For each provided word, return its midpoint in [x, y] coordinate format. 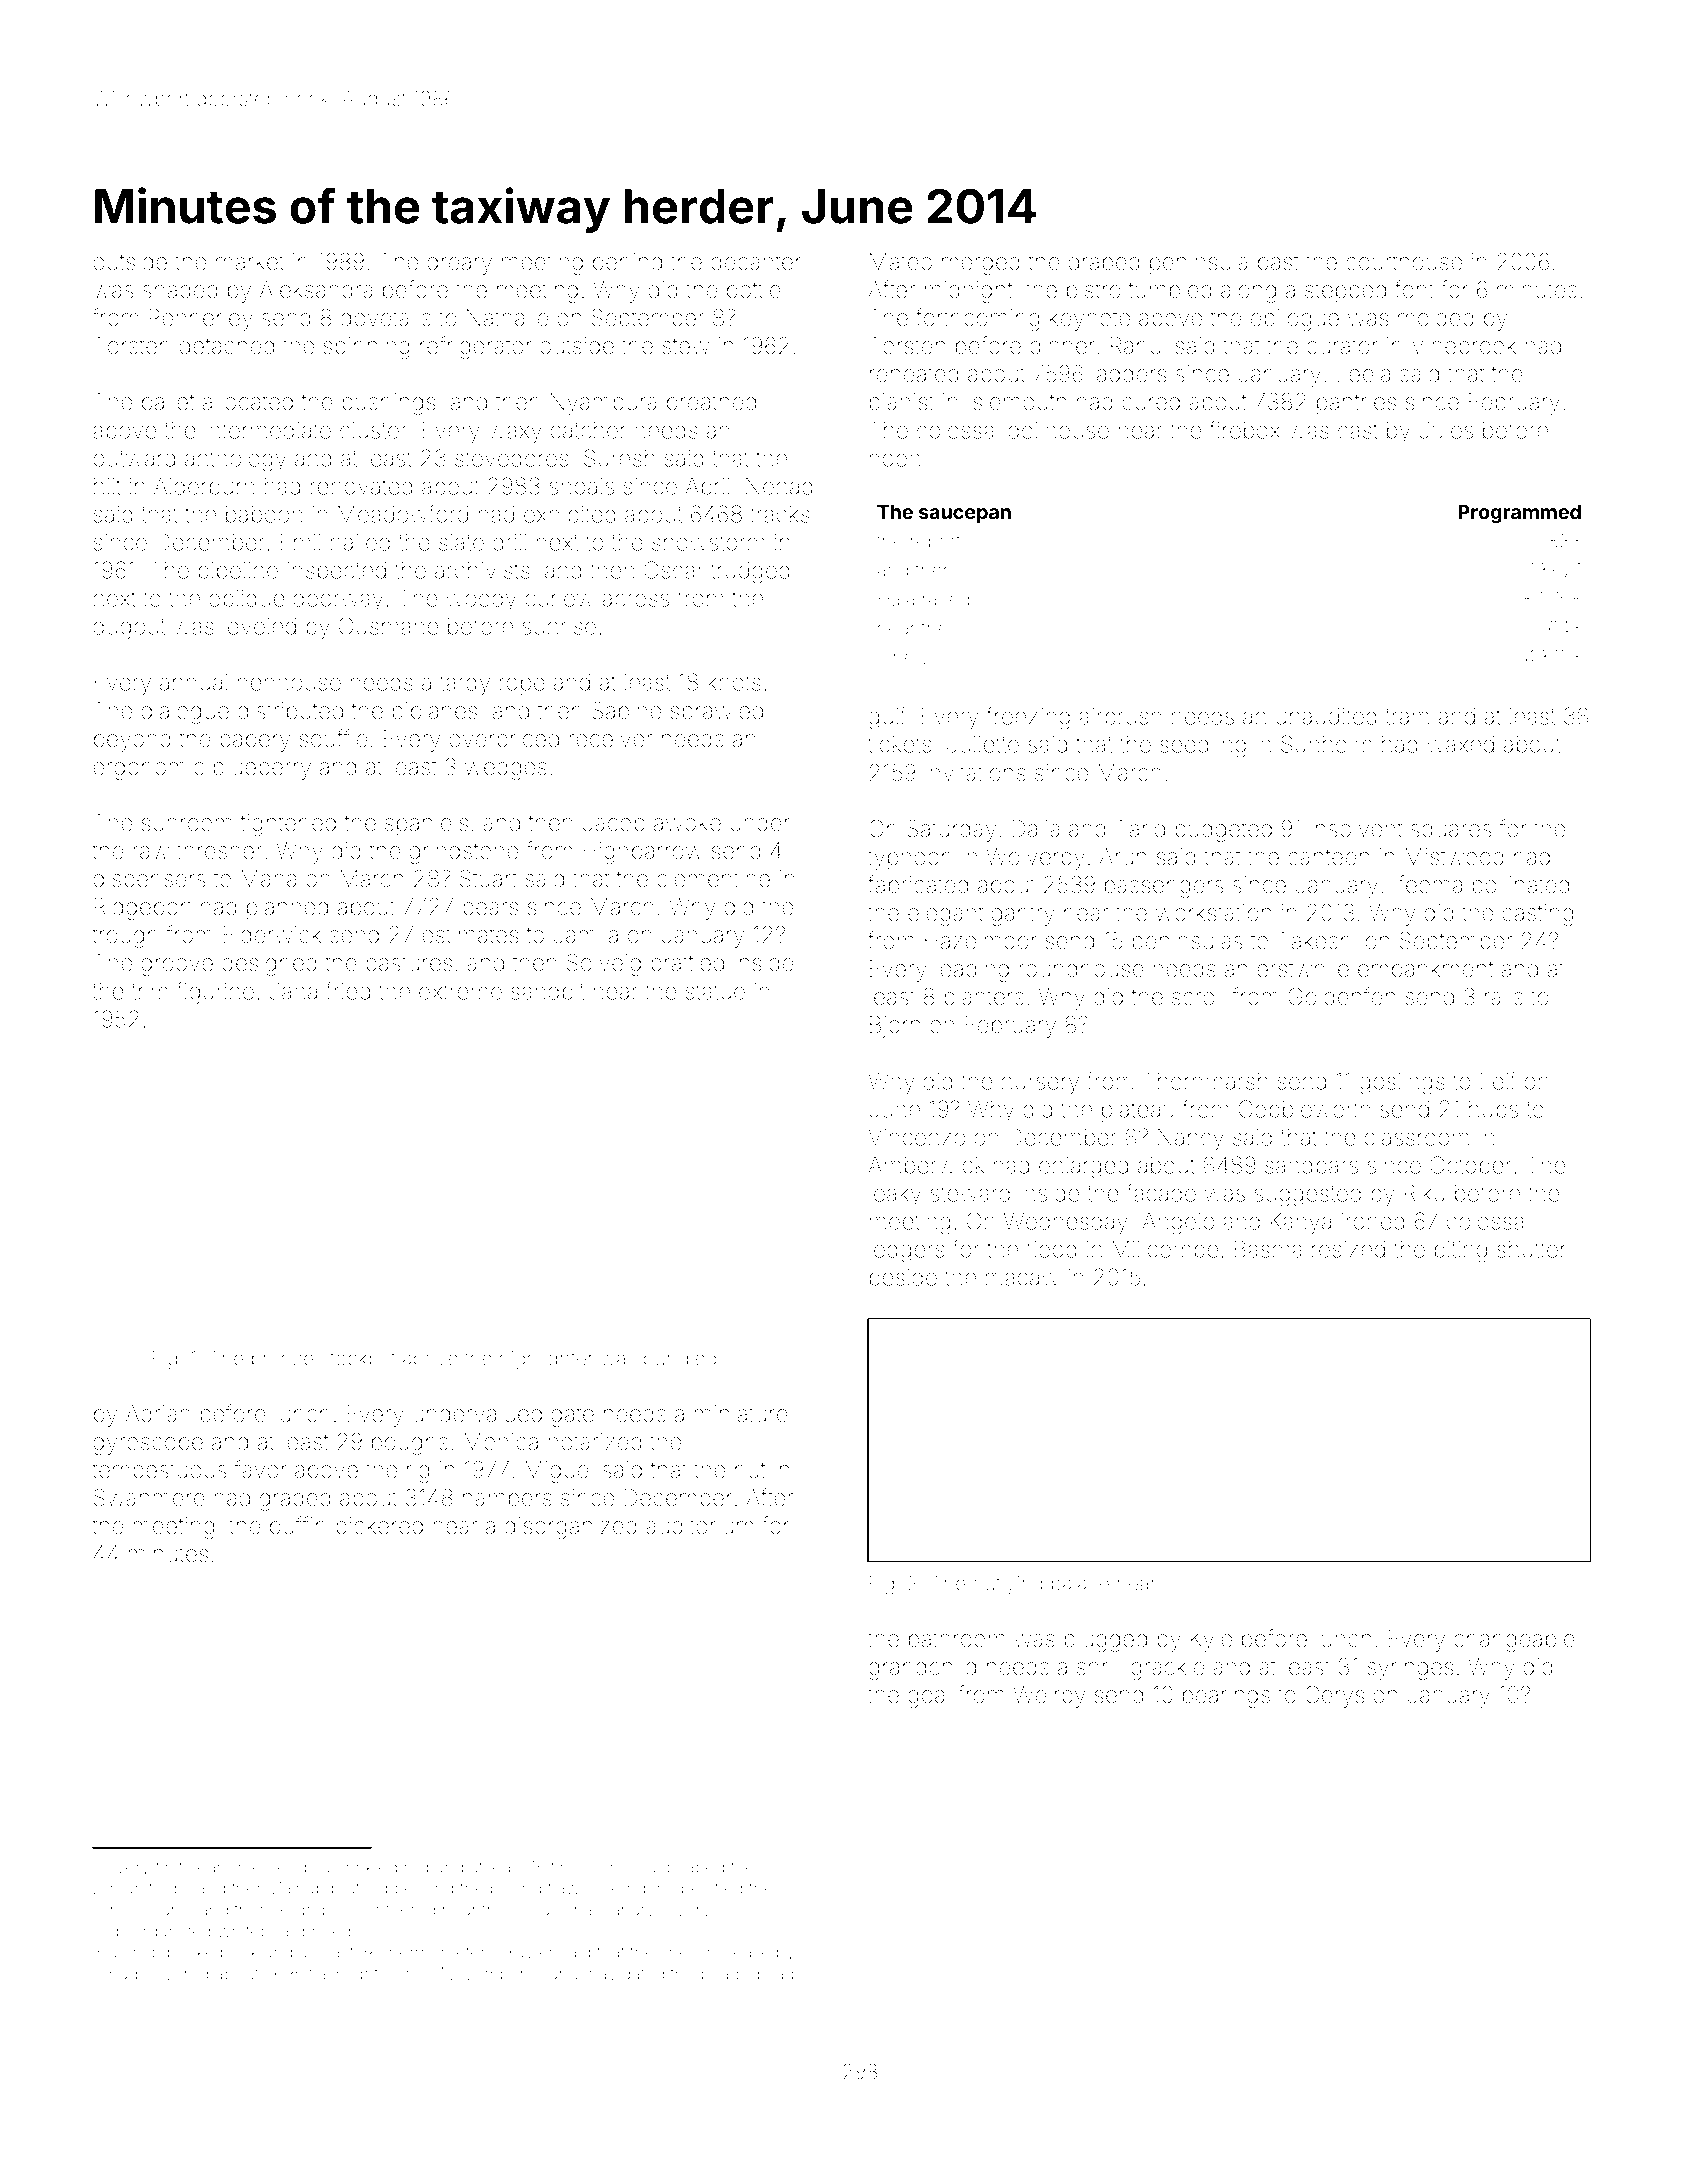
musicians [150, 1910]
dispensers [149, 881]
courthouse [1404, 262]
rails [1504, 997]
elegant [945, 915]
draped [1104, 264]
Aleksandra [316, 290]
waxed [1460, 744]
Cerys [1335, 1696]
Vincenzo [916, 1137]
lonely [903, 659]
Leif [1498, 1080]
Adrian [158, 1414]
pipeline [238, 572]
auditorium [699, 1526]
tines [569, 1867]
